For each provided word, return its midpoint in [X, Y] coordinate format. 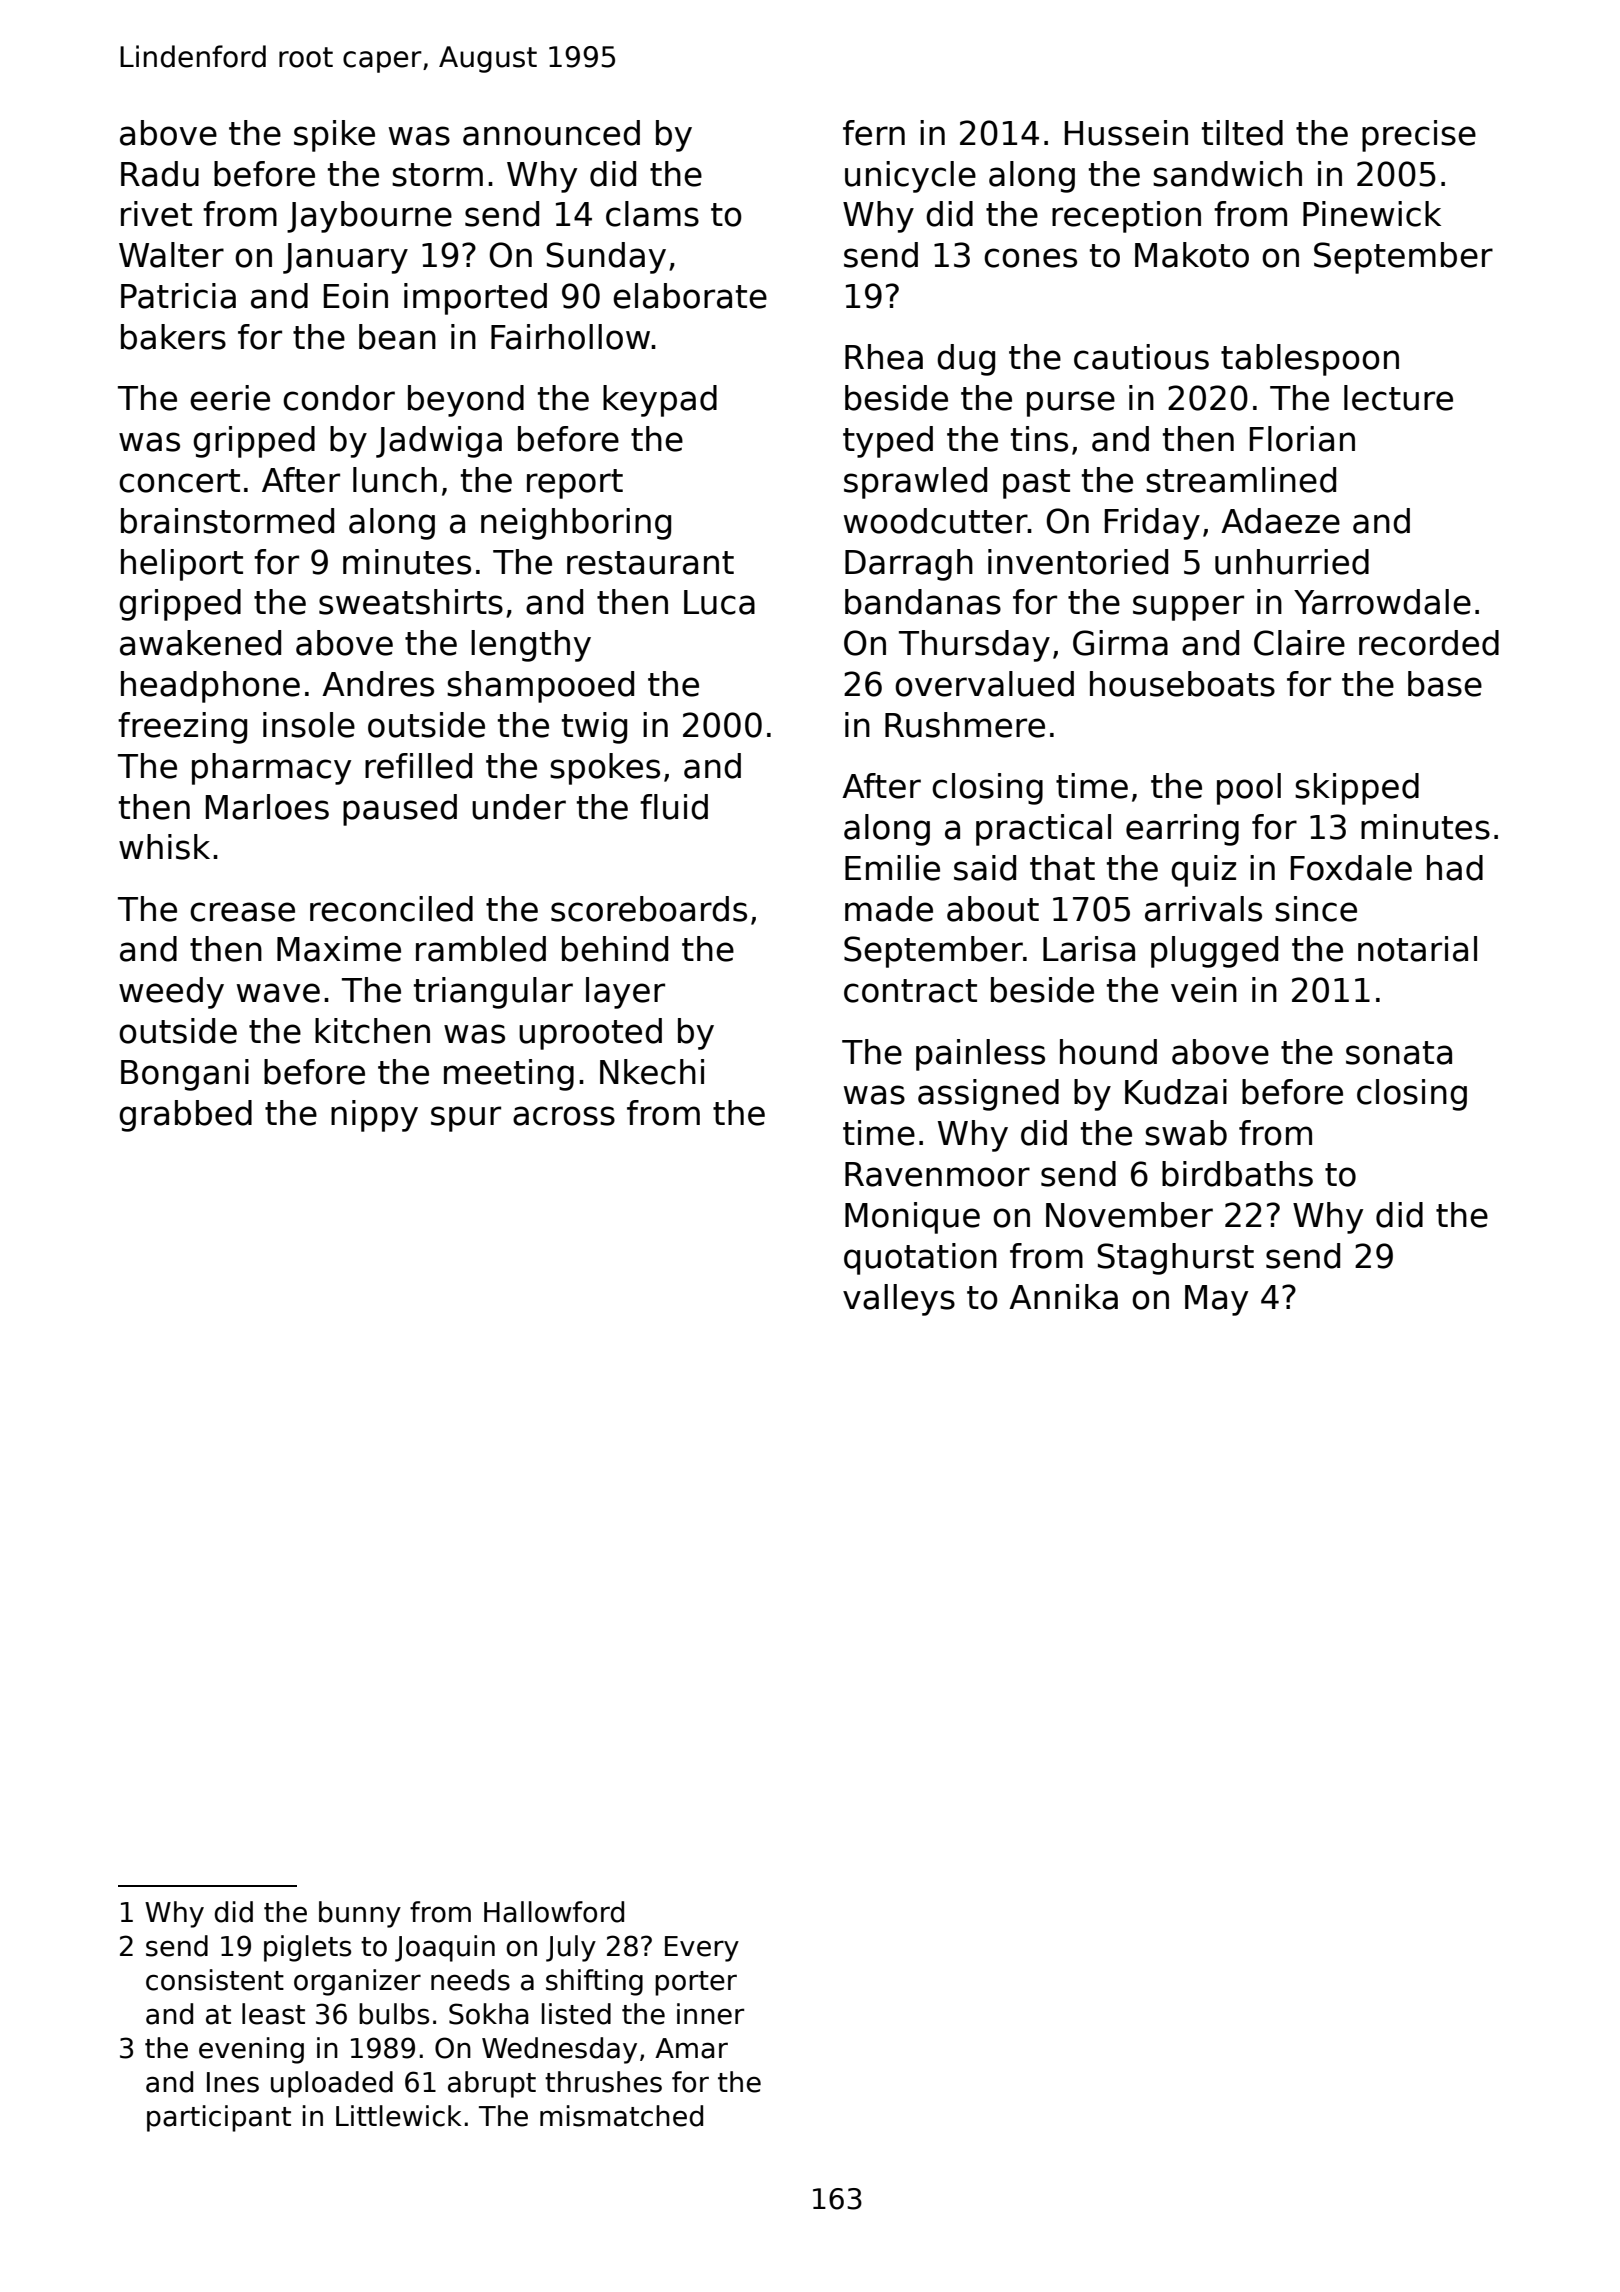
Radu [160, 174]
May [1216, 1300]
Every [702, 1949]
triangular [493, 993]
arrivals [1203, 909]
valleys [899, 1300]
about [993, 909]
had [1455, 868]
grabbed [185, 1116]
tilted [1242, 133]
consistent [215, 1980]
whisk [164, 847]
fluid [674, 807]
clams [652, 214]
